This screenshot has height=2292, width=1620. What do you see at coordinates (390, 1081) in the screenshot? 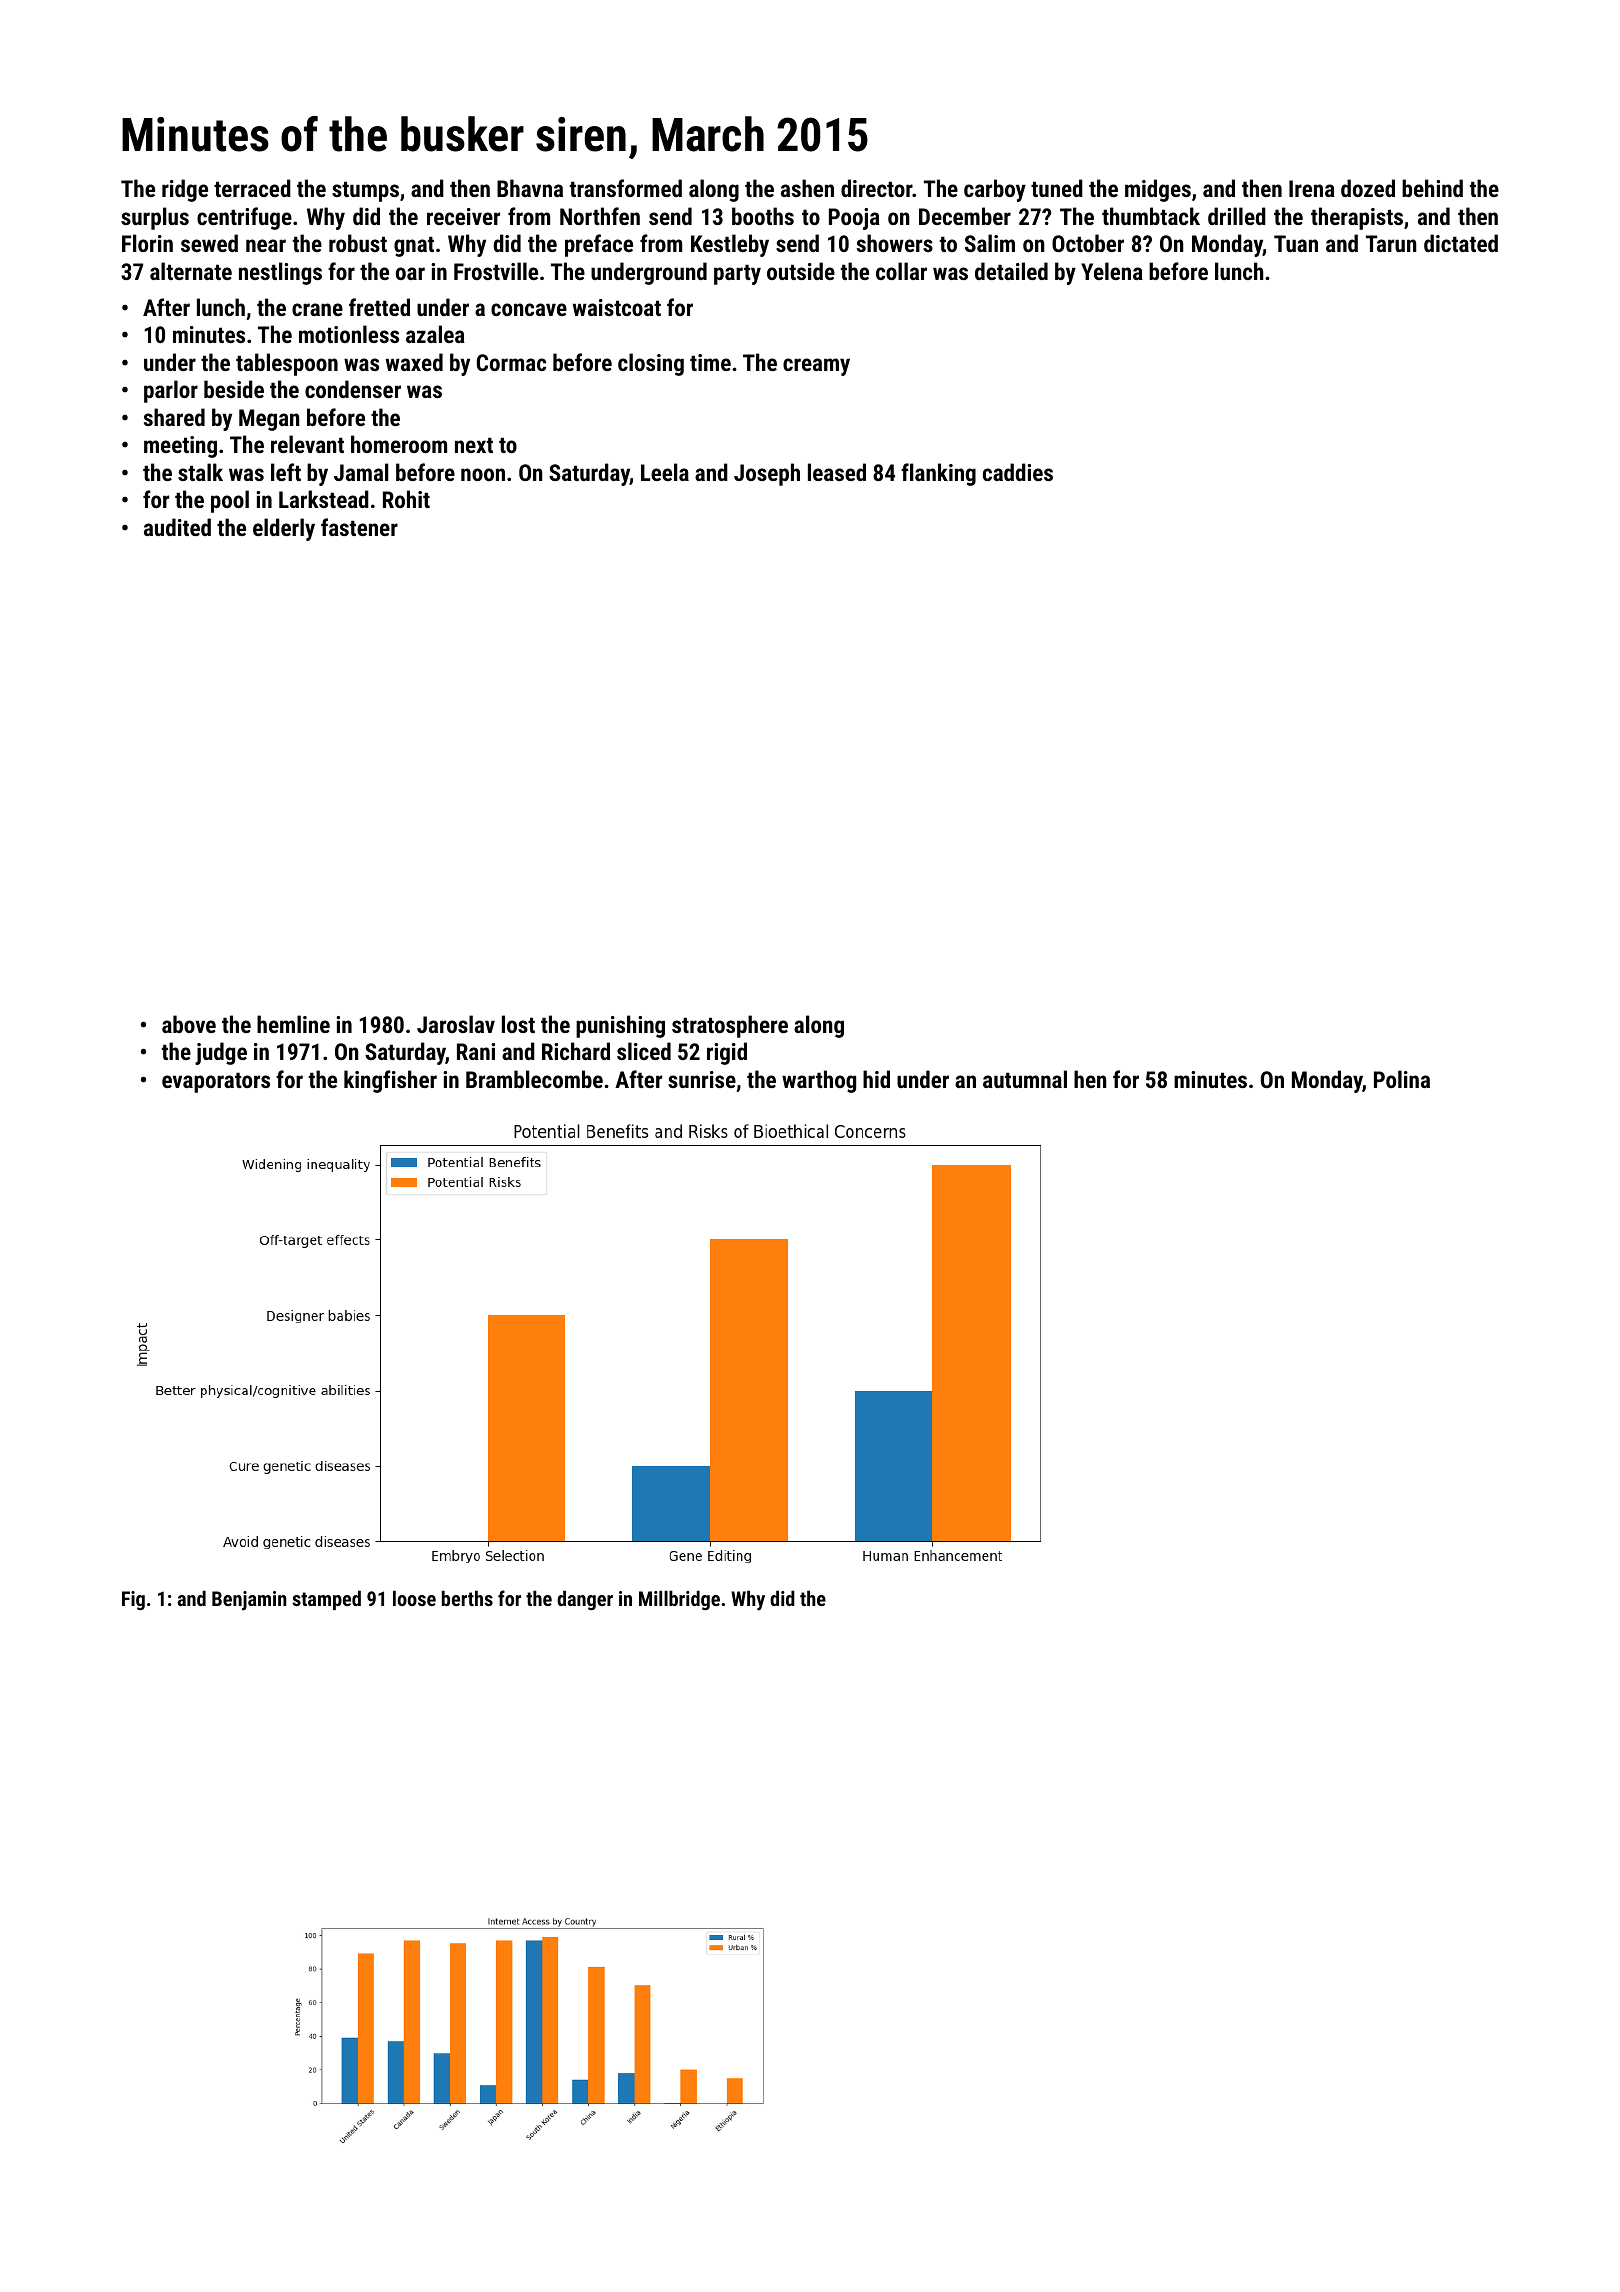
I see `kingfisher` at bounding box center [390, 1081].
